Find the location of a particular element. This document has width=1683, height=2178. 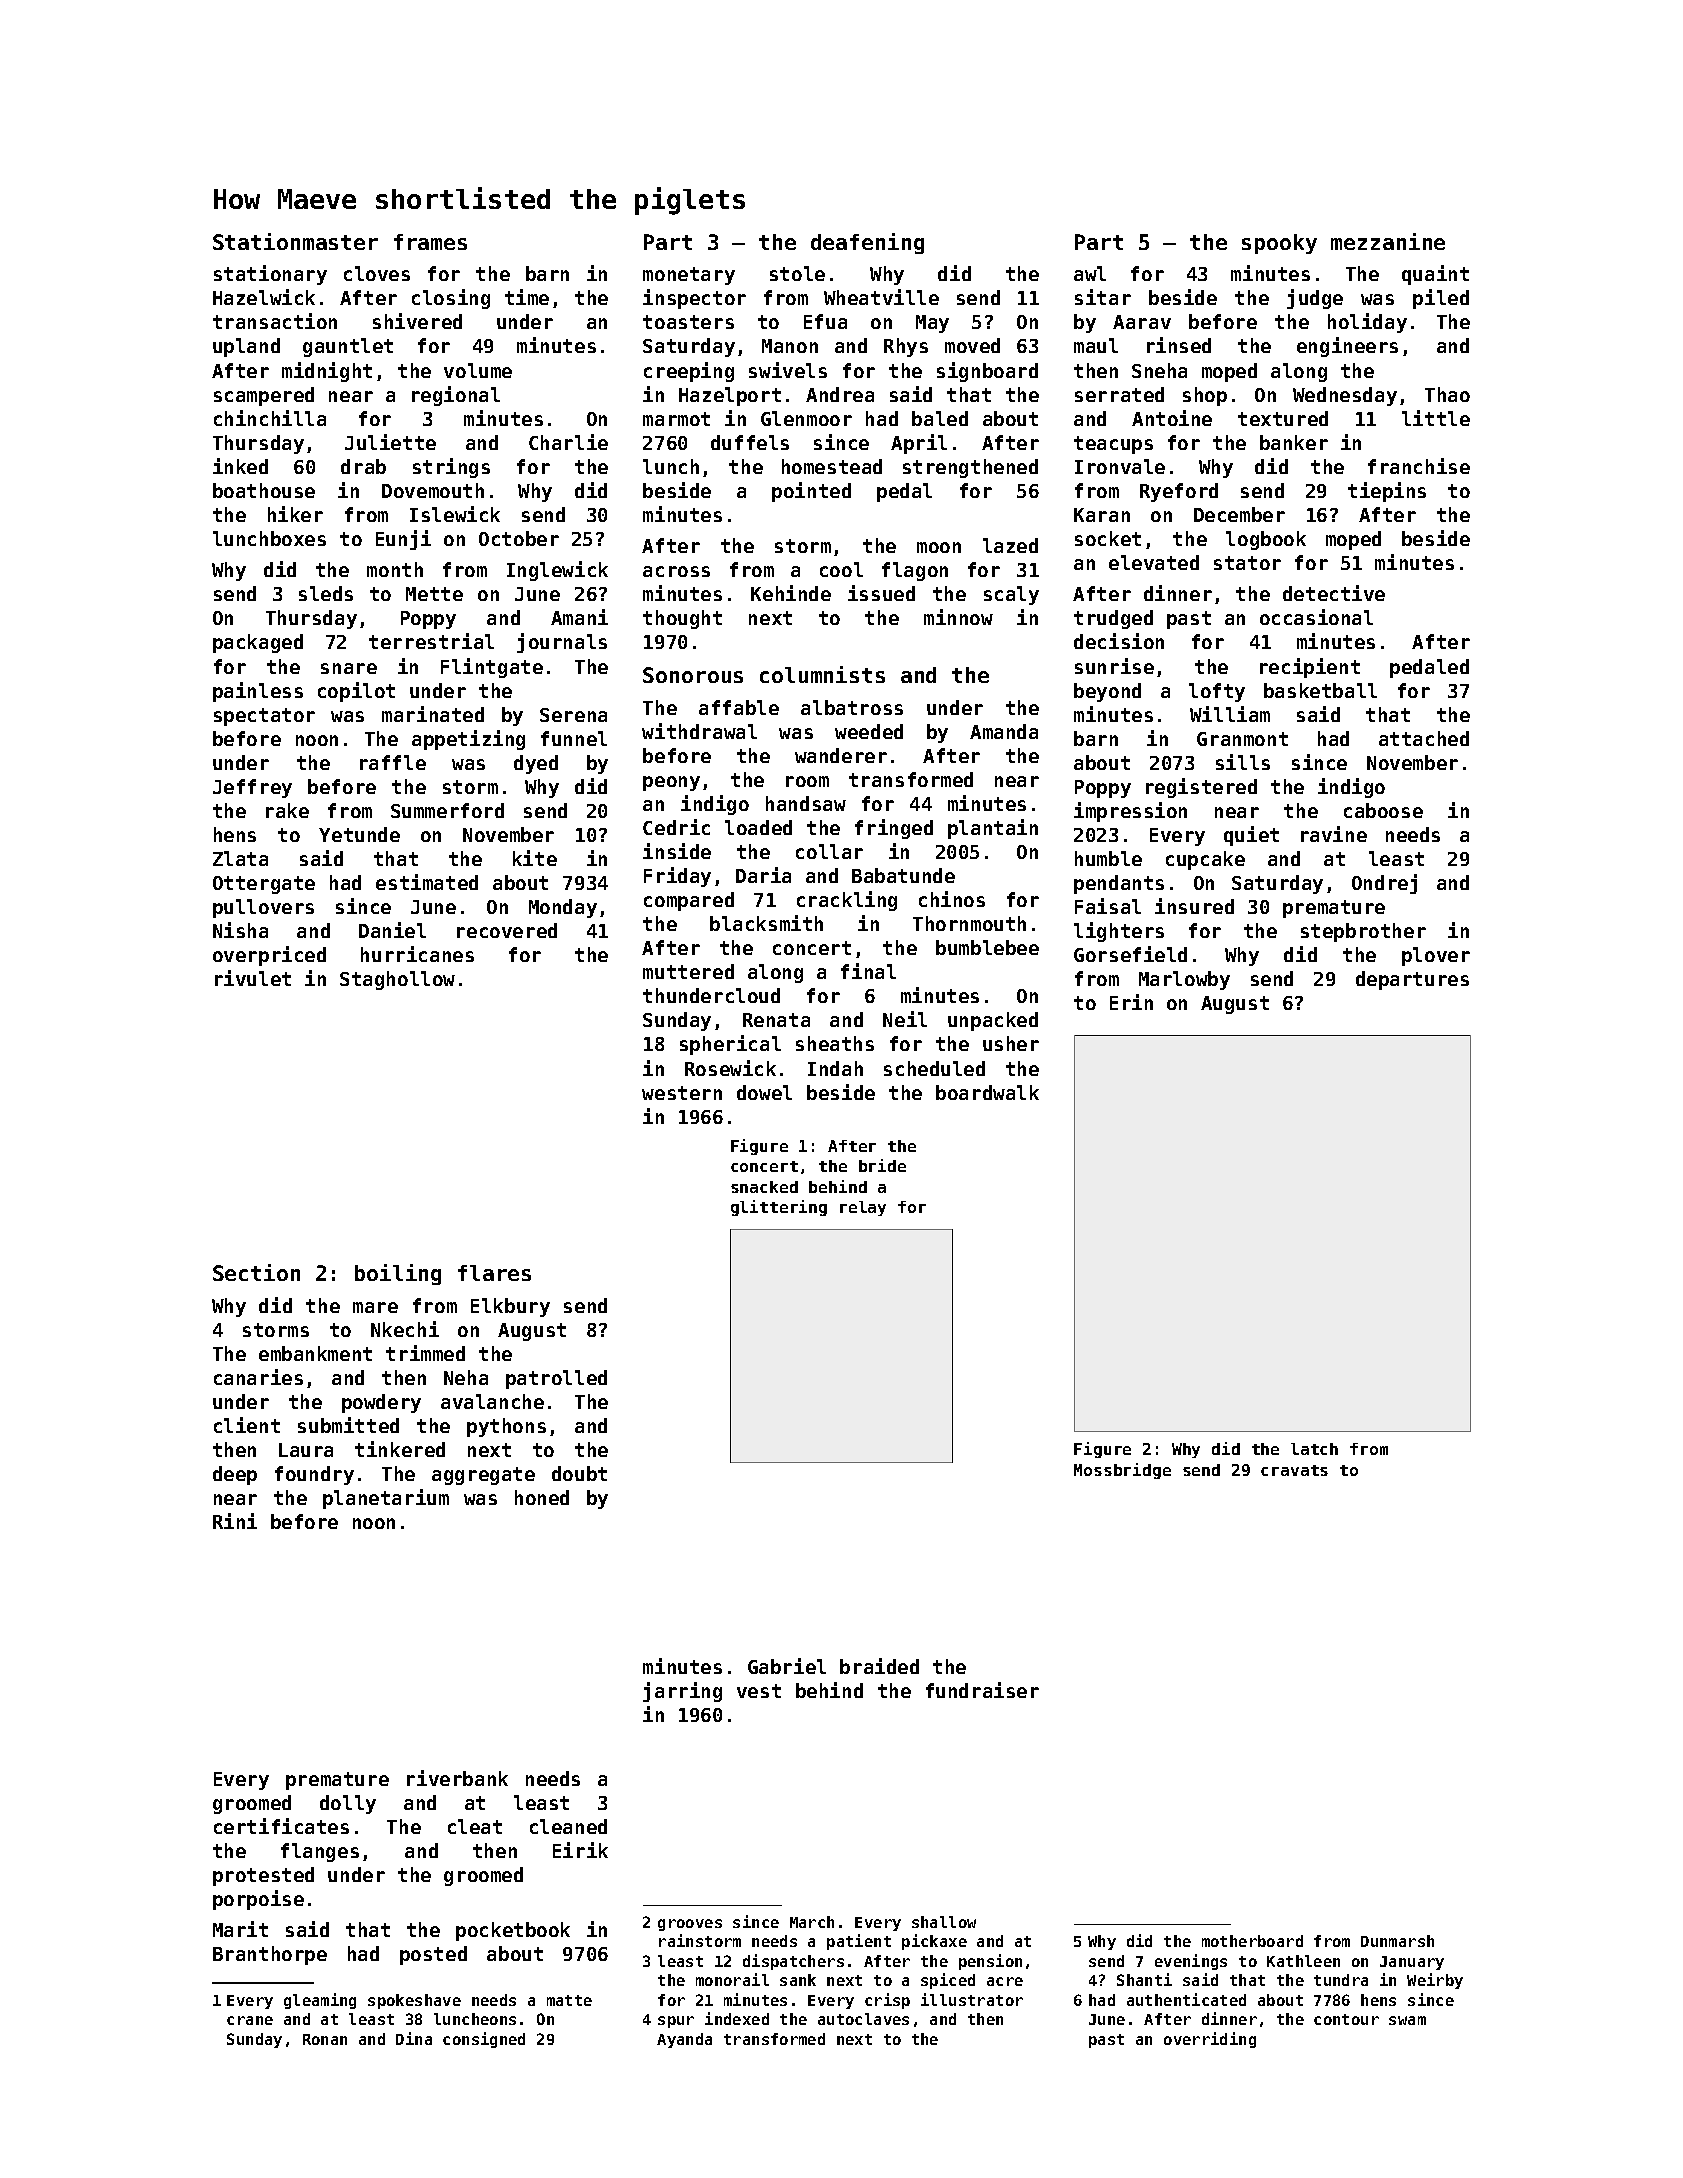

autoclaves is located at coordinates (863, 2019).
